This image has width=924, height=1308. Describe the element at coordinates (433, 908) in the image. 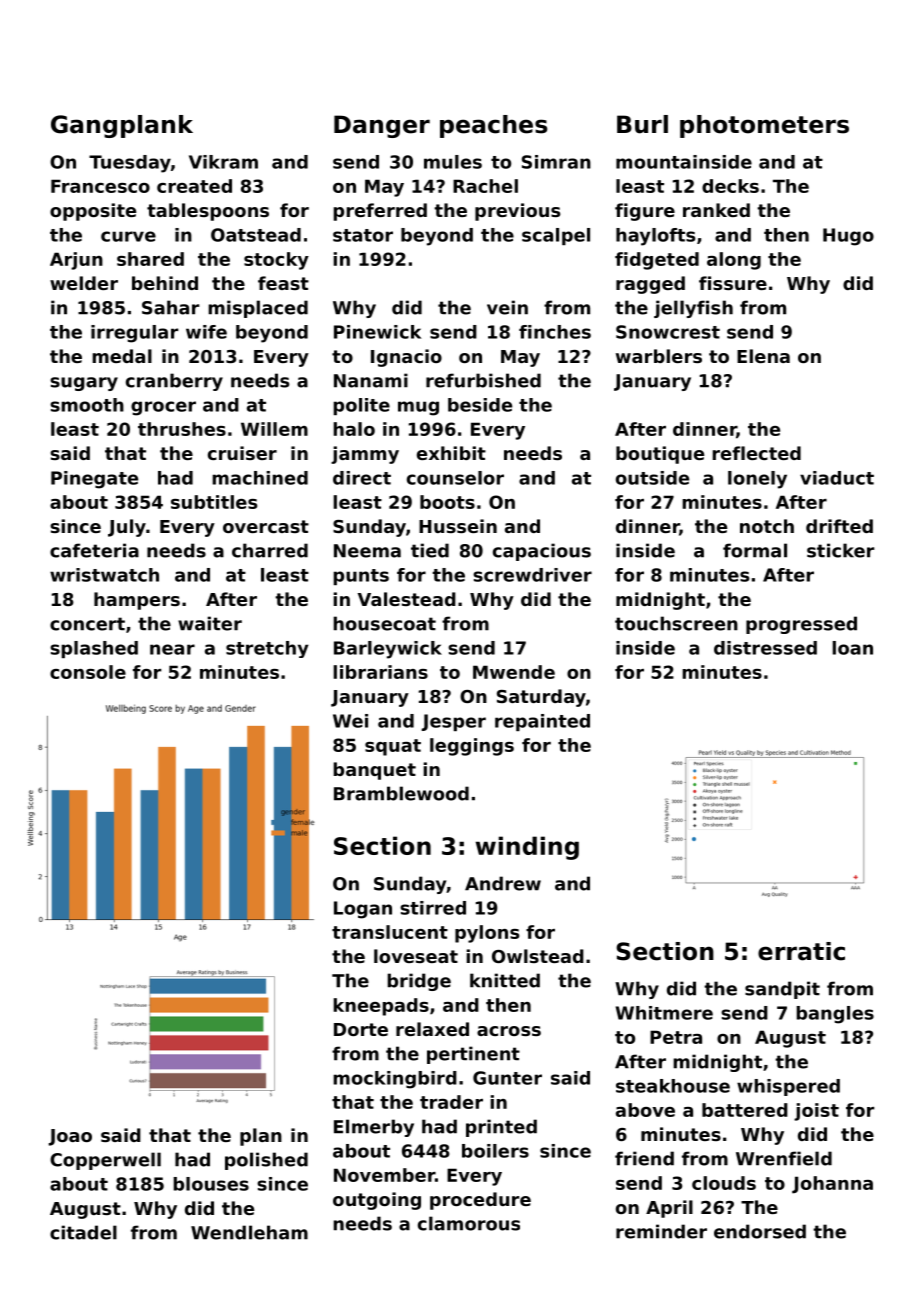

I see `stirred` at that location.
